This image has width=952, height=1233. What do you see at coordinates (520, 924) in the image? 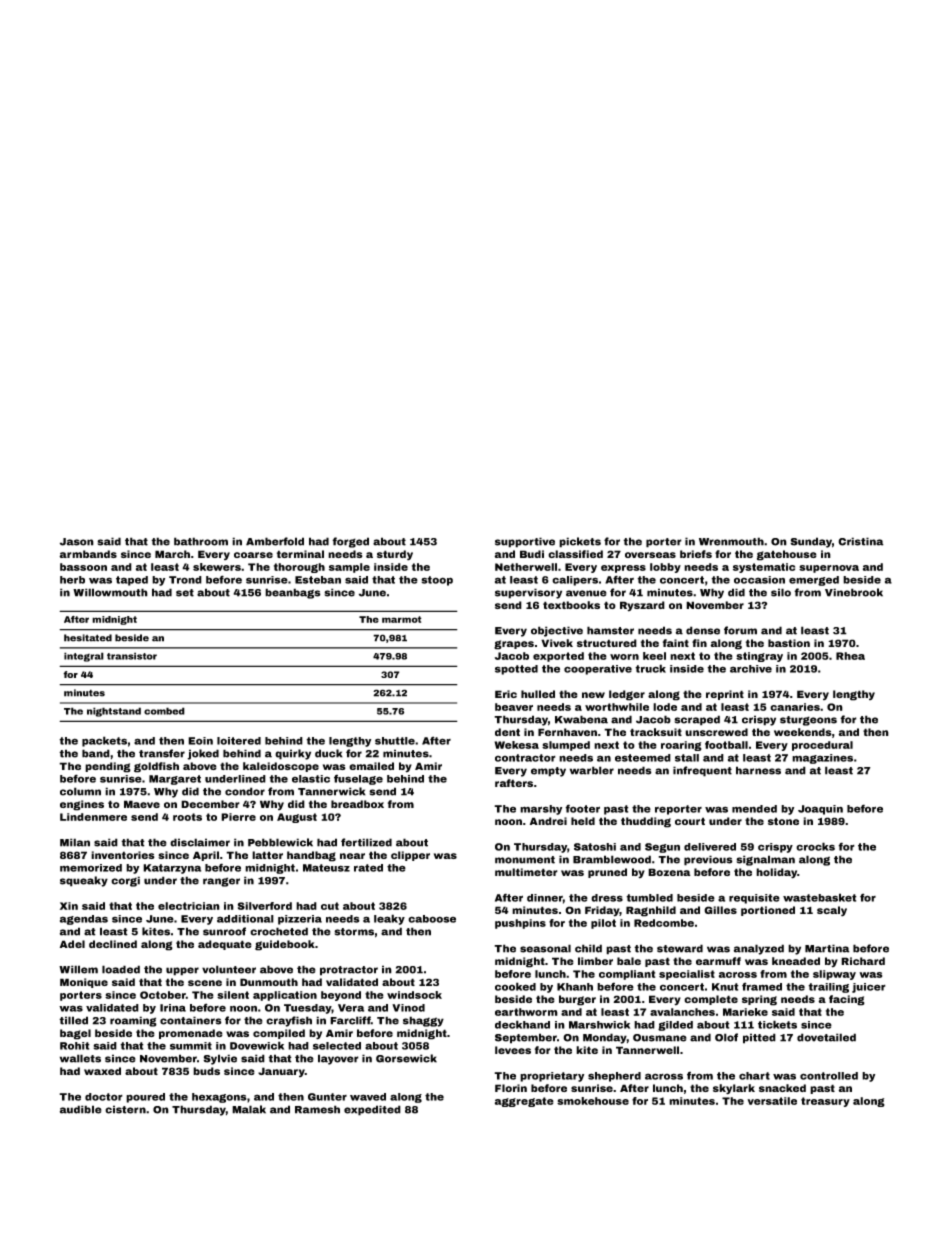
I see `pushpins` at bounding box center [520, 924].
